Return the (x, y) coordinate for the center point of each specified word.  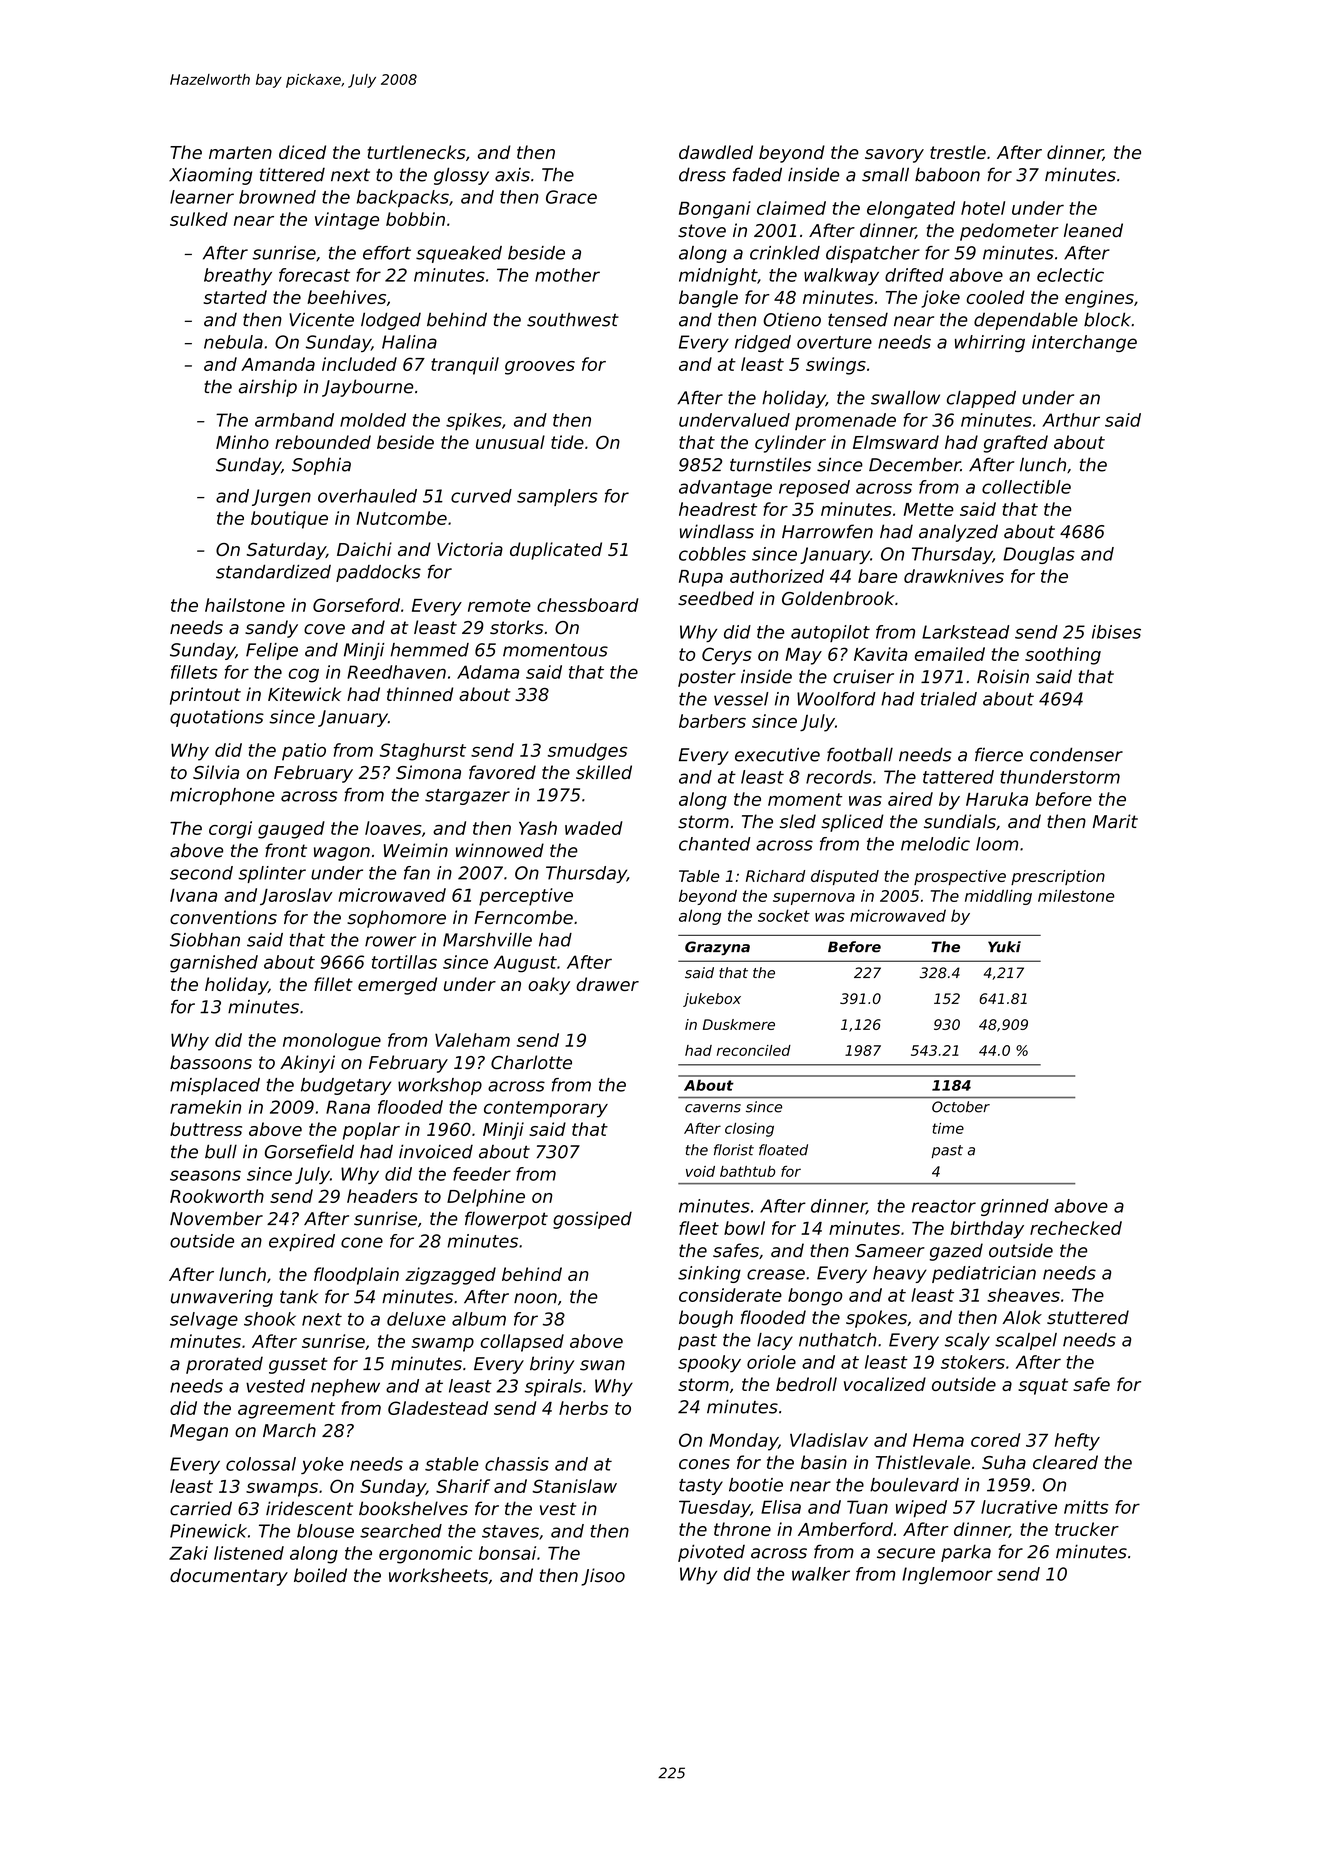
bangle (708, 299)
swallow (905, 398)
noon (535, 1298)
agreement (286, 1410)
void (700, 1171)
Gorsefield (309, 1151)
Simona (428, 772)
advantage (725, 488)
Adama (488, 672)
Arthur (1071, 420)
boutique (289, 520)
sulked (199, 219)
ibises (1116, 632)
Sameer (890, 1251)
